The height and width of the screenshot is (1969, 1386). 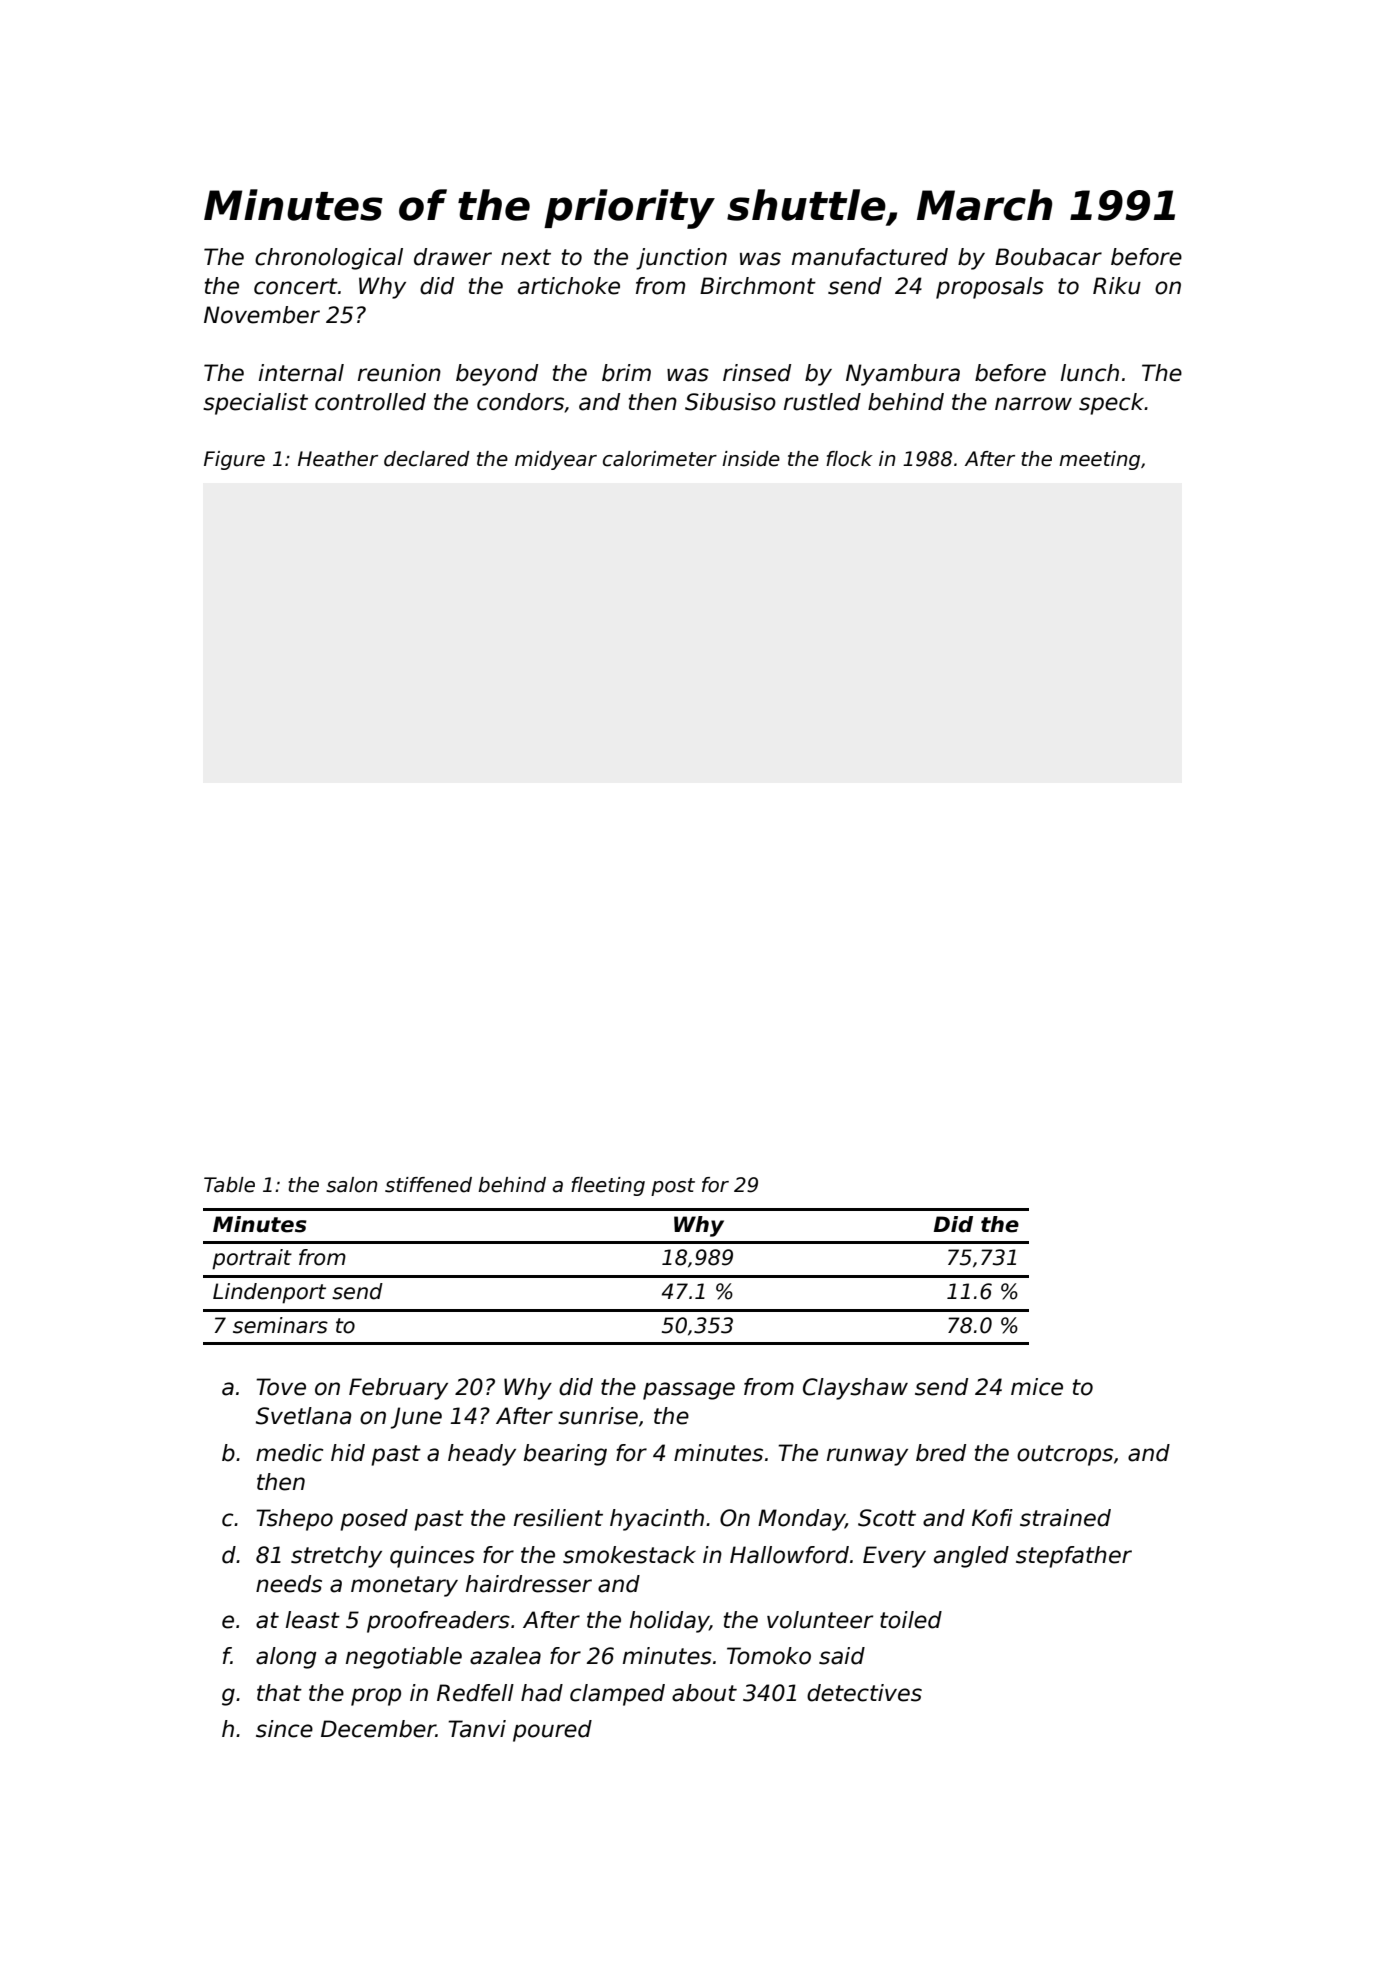 What do you see at coordinates (1048, 257) in the screenshot?
I see `Boubacar` at bounding box center [1048, 257].
